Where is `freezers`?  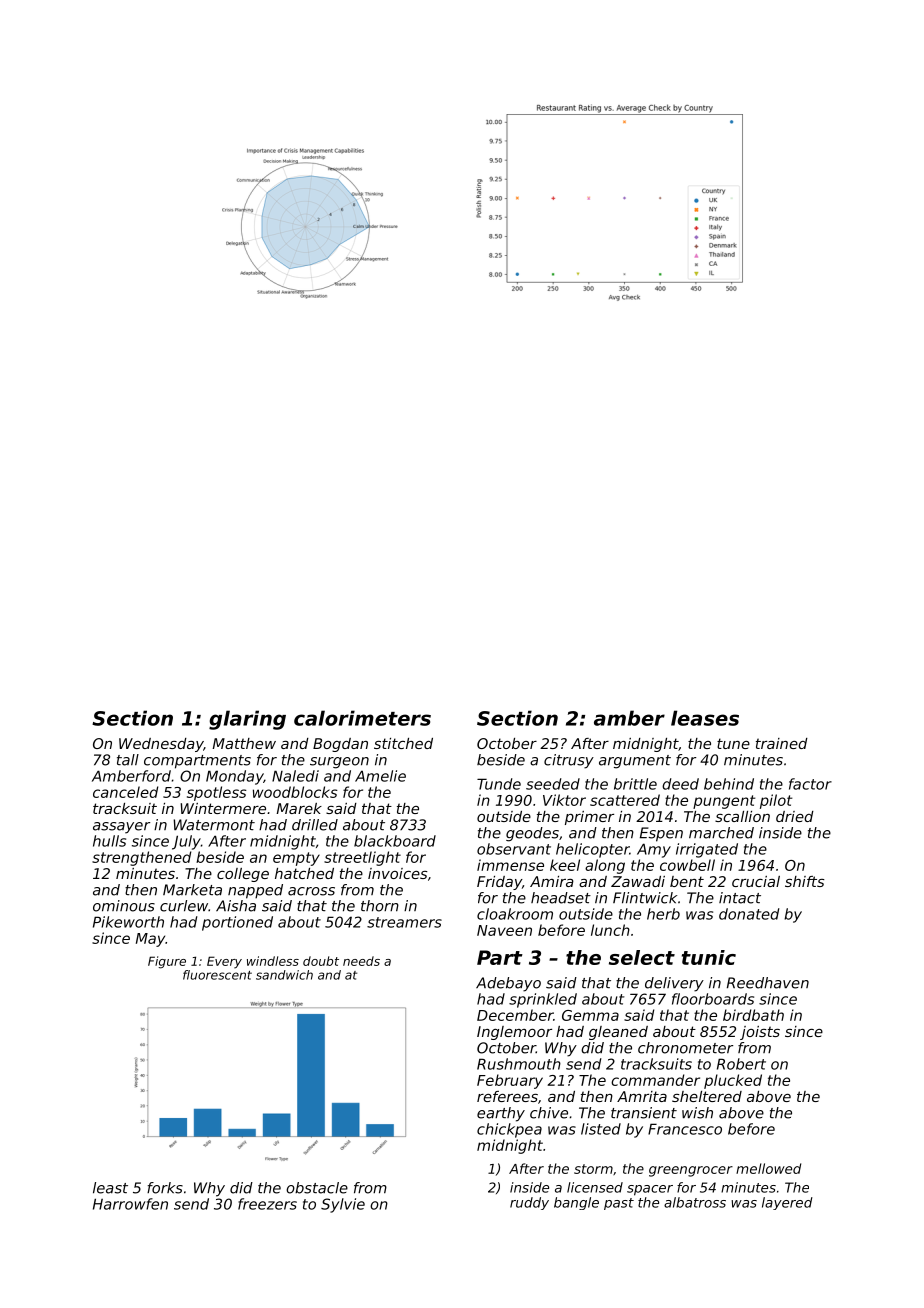 freezers is located at coordinates (267, 1204).
